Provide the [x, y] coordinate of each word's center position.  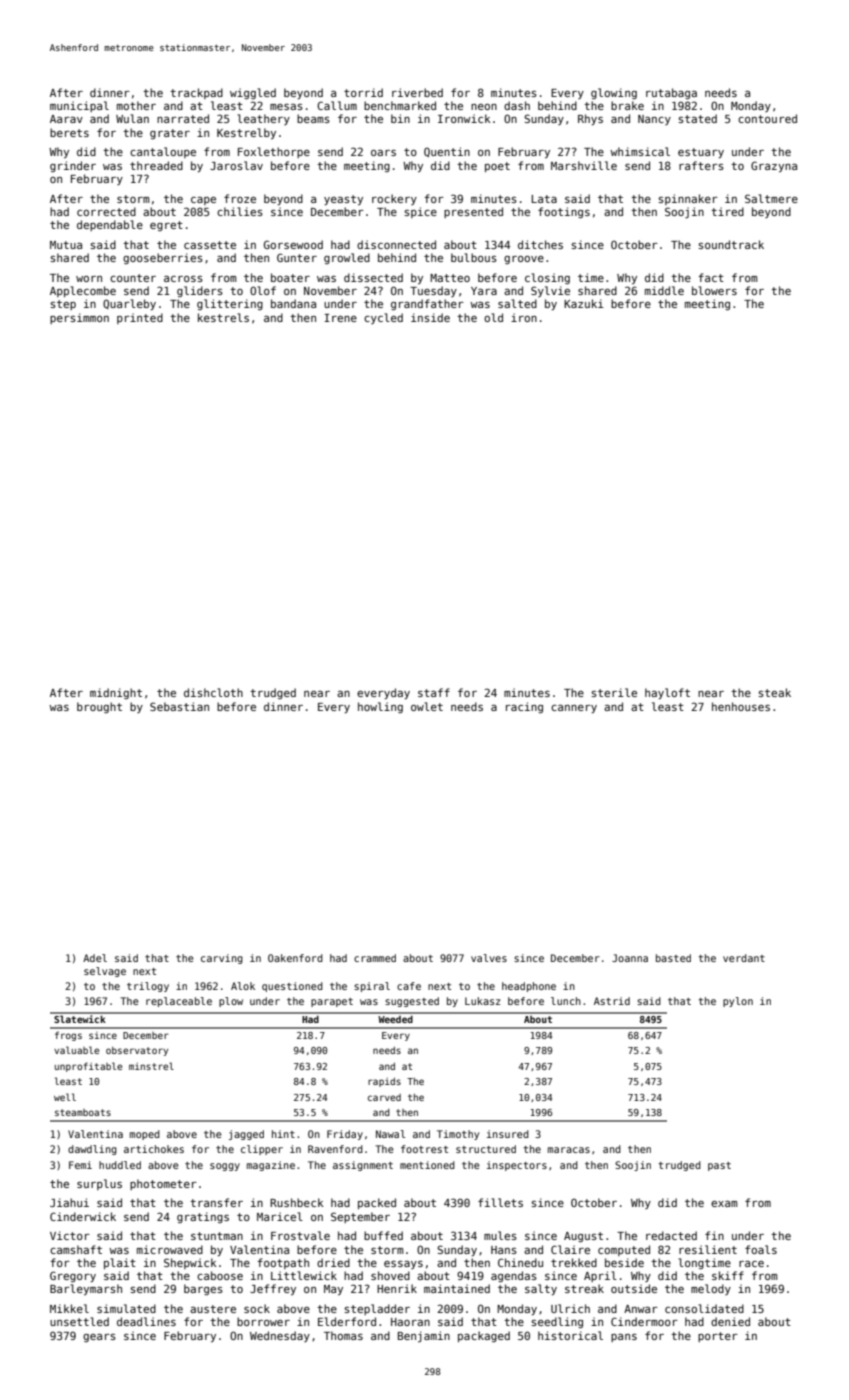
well [65, 1097]
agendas [514, 1276]
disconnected [396, 244]
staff [434, 692]
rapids [384, 1082]
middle [664, 290]
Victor [70, 1235]
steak [775, 692]
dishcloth [213, 692]
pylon [738, 1002]
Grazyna [774, 166]
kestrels [223, 317]
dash [517, 105]
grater [170, 134]
